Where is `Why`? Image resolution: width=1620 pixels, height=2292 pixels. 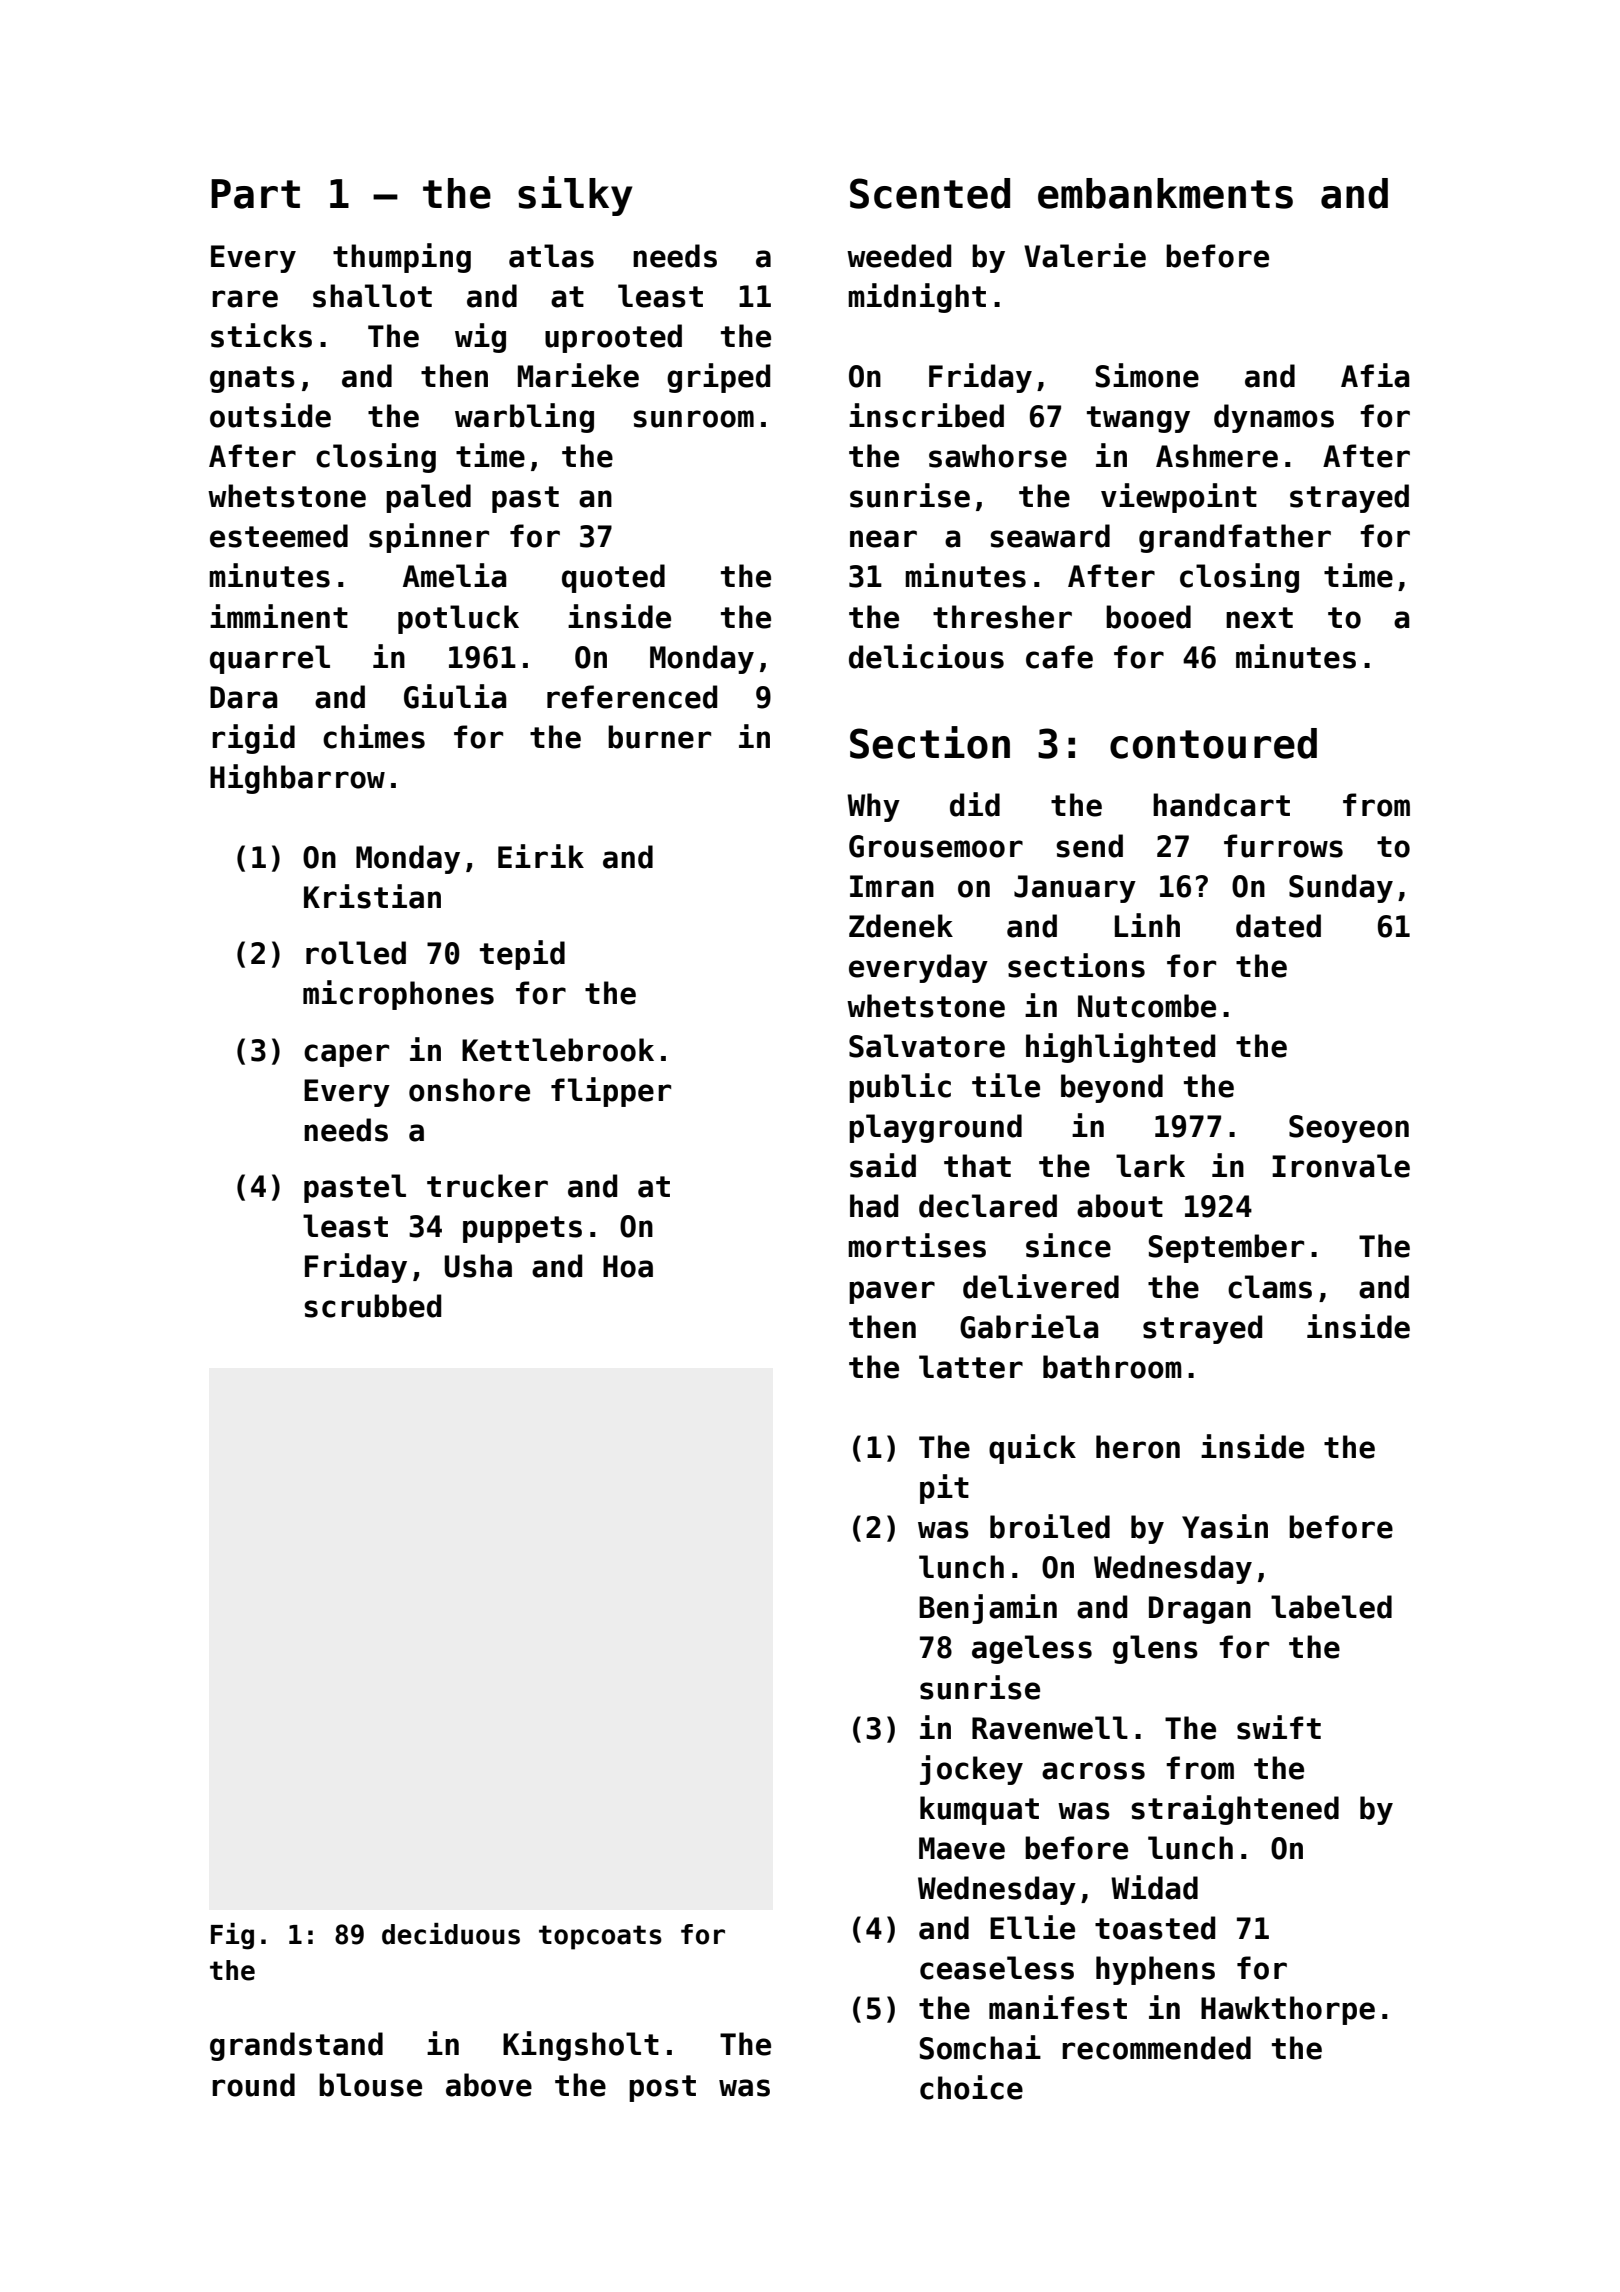
Why is located at coordinates (873, 807).
